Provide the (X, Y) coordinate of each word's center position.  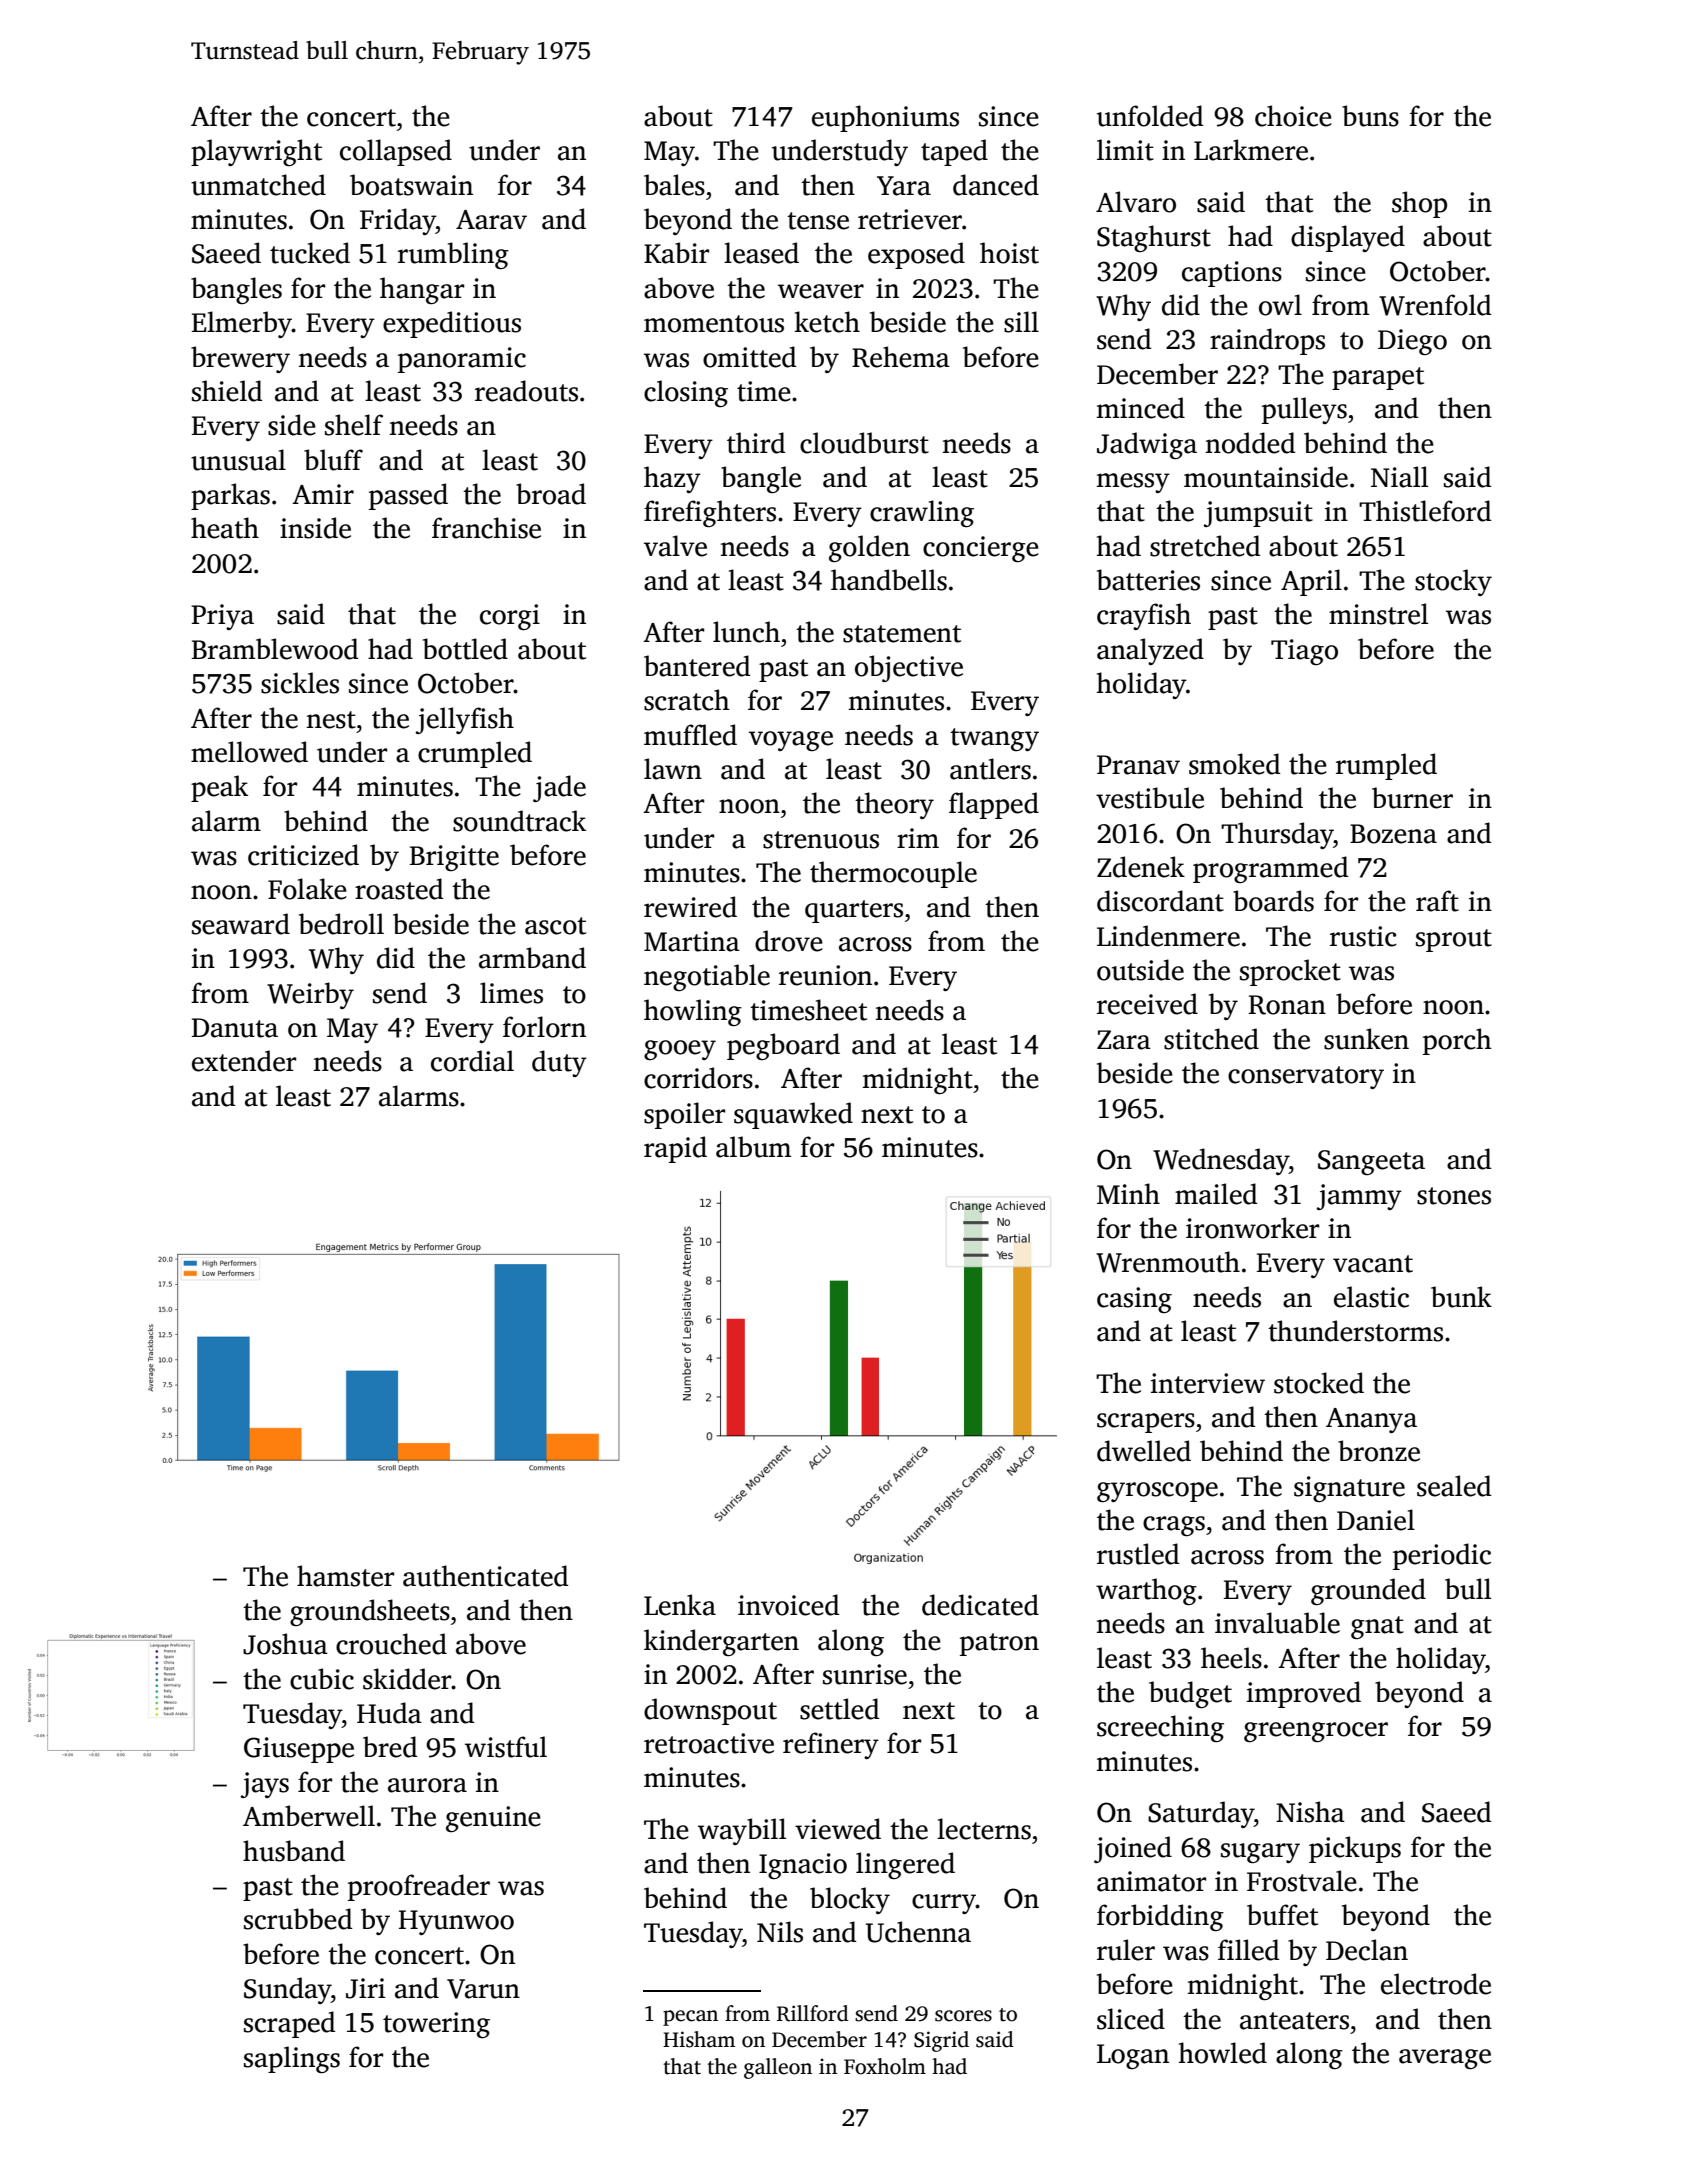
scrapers (1146, 1423)
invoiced (788, 1605)
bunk (1461, 1297)
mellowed (249, 752)
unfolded (1150, 116)
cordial (472, 1061)
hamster (345, 1576)
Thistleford (1425, 511)
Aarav (491, 220)
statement (902, 634)
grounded (1368, 1591)
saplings (292, 2059)
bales (674, 185)
